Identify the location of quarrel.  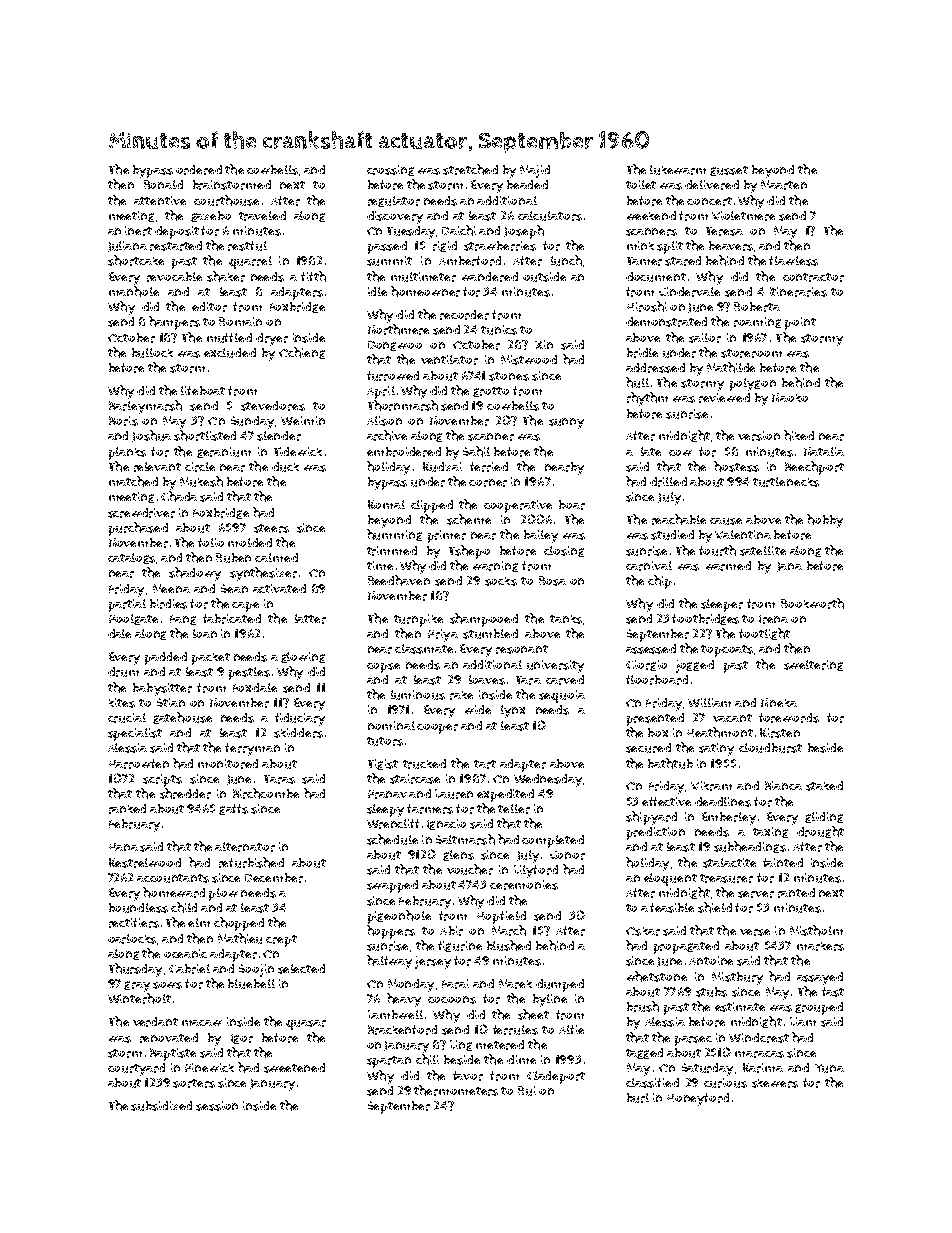
(250, 262).
